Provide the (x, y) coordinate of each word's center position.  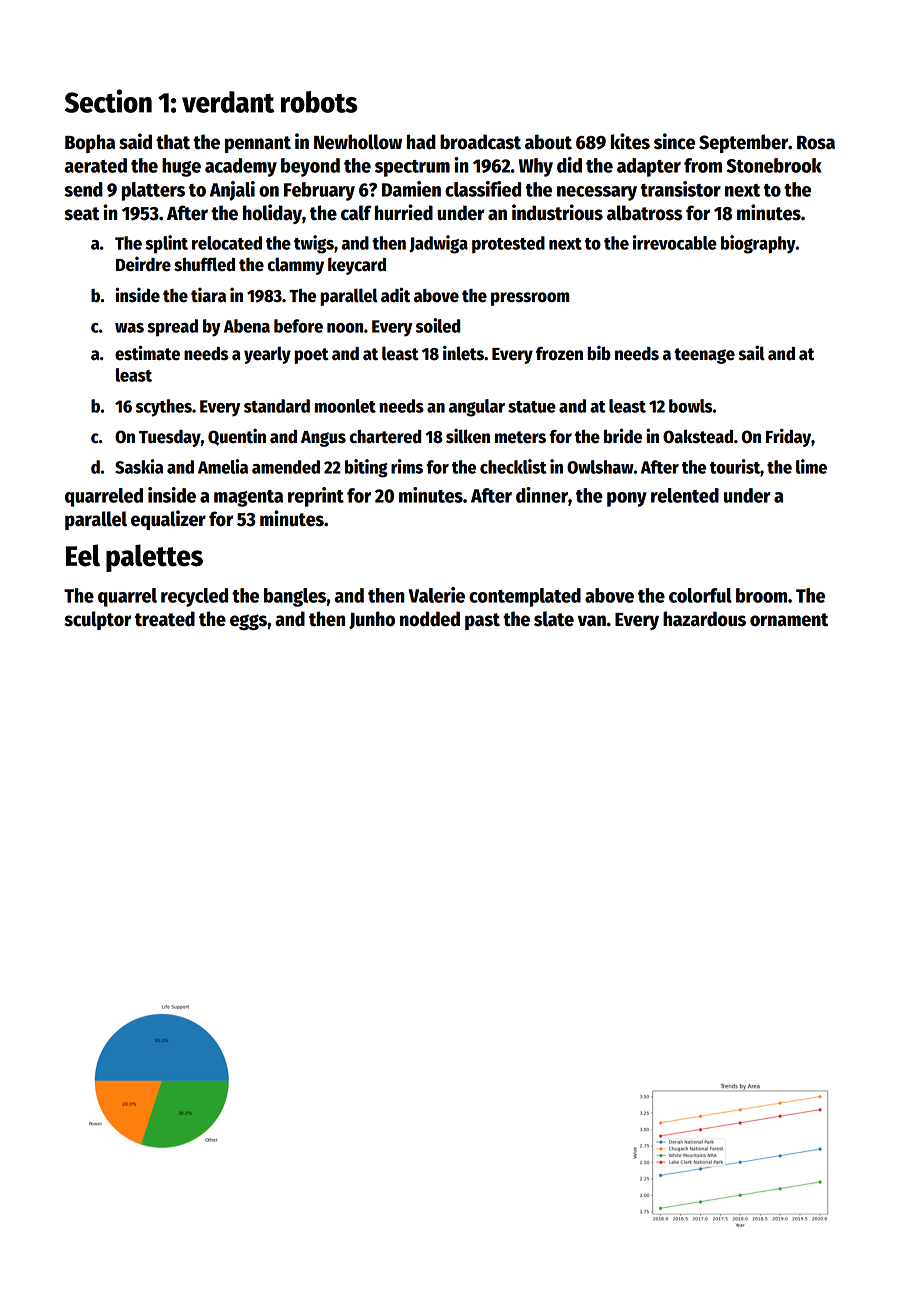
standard (277, 406)
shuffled (204, 264)
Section (108, 101)
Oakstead (698, 436)
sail (751, 353)
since (674, 141)
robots (319, 102)
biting (366, 468)
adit (395, 295)
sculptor (97, 620)
